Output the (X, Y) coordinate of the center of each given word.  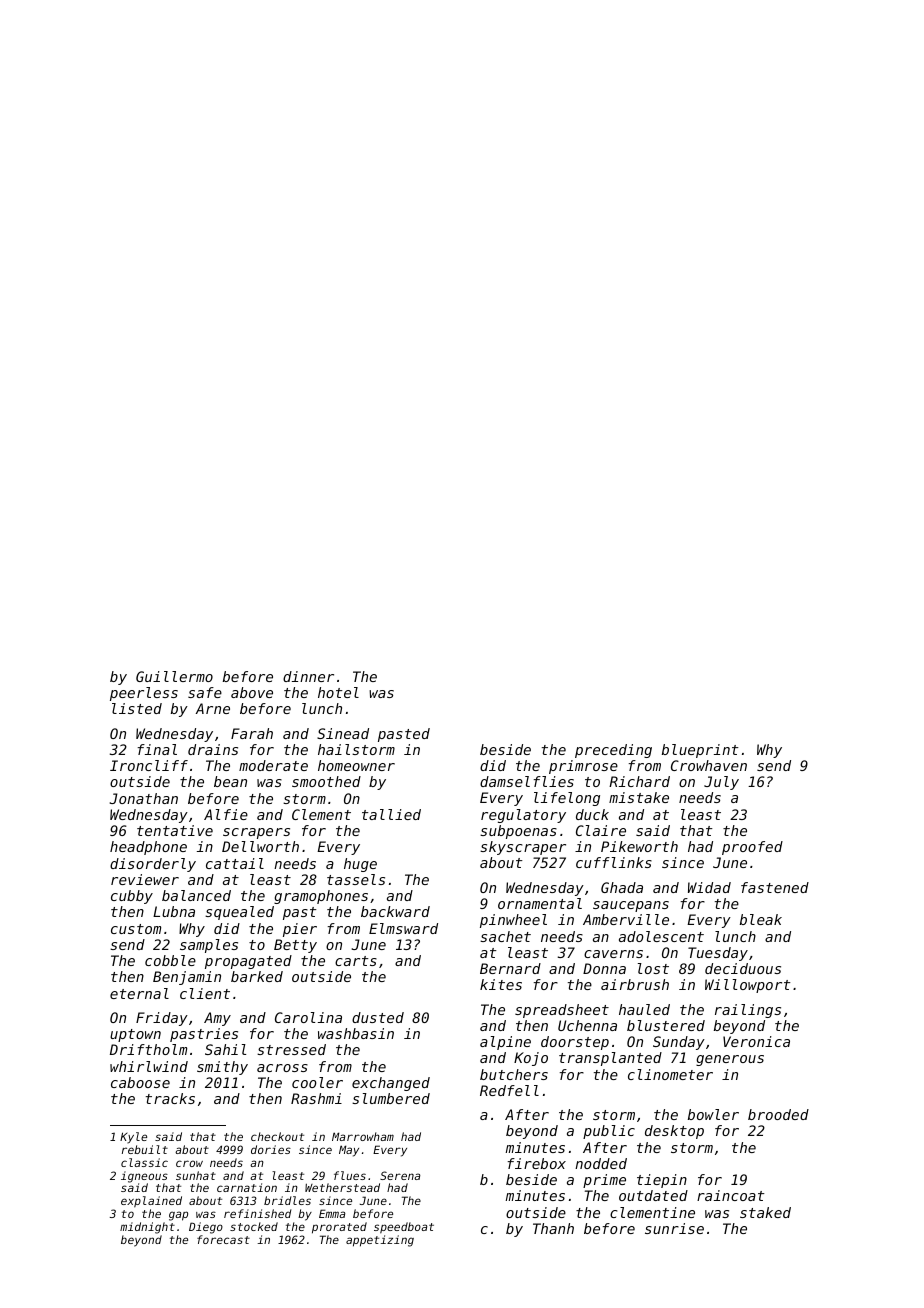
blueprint (700, 751)
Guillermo (174, 676)
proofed (752, 848)
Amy (217, 1019)
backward (395, 911)
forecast (223, 1239)
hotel (338, 692)
